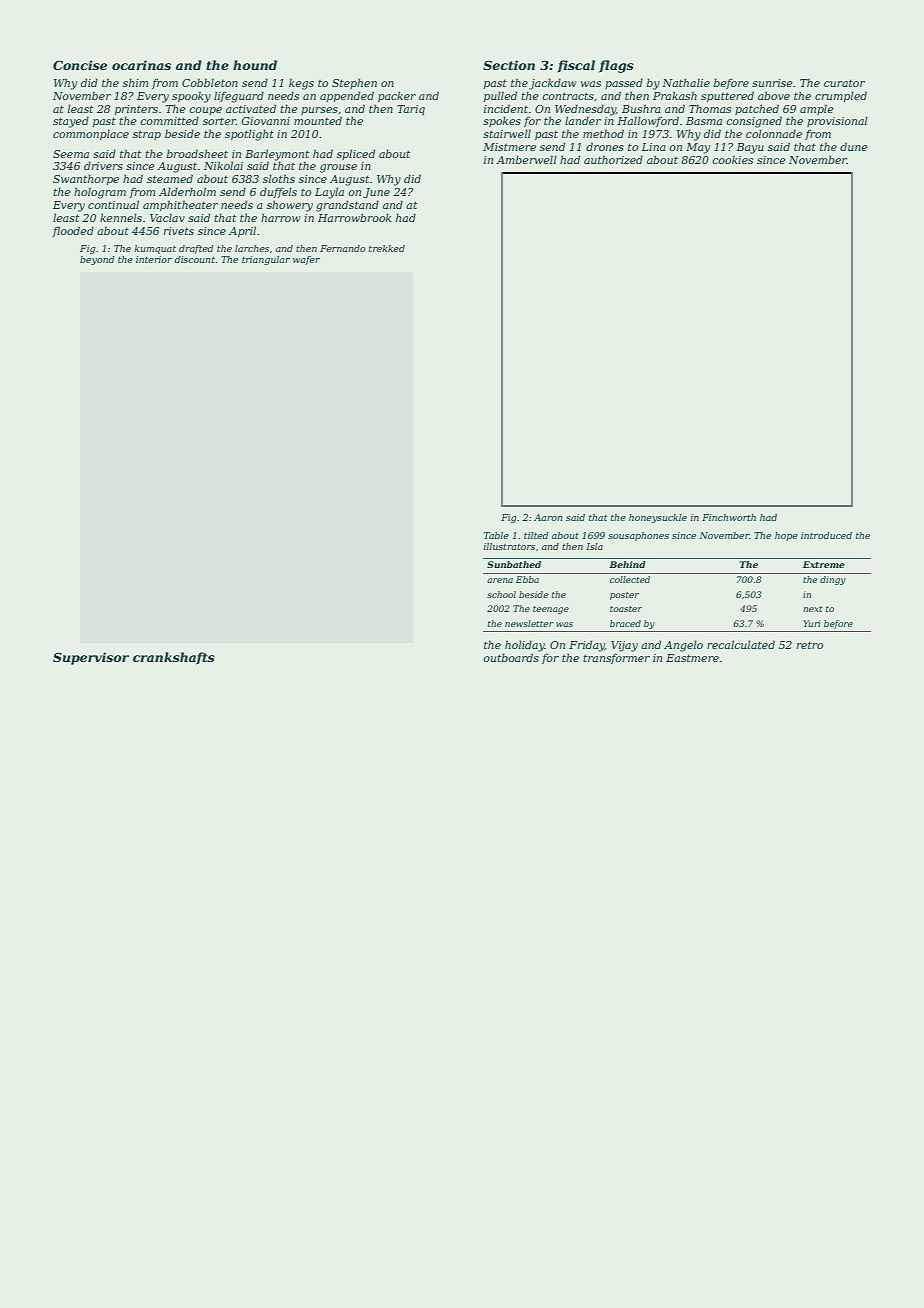  What do you see at coordinates (387, 248) in the screenshot?
I see `trekked` at bounding box center [387, 248].
